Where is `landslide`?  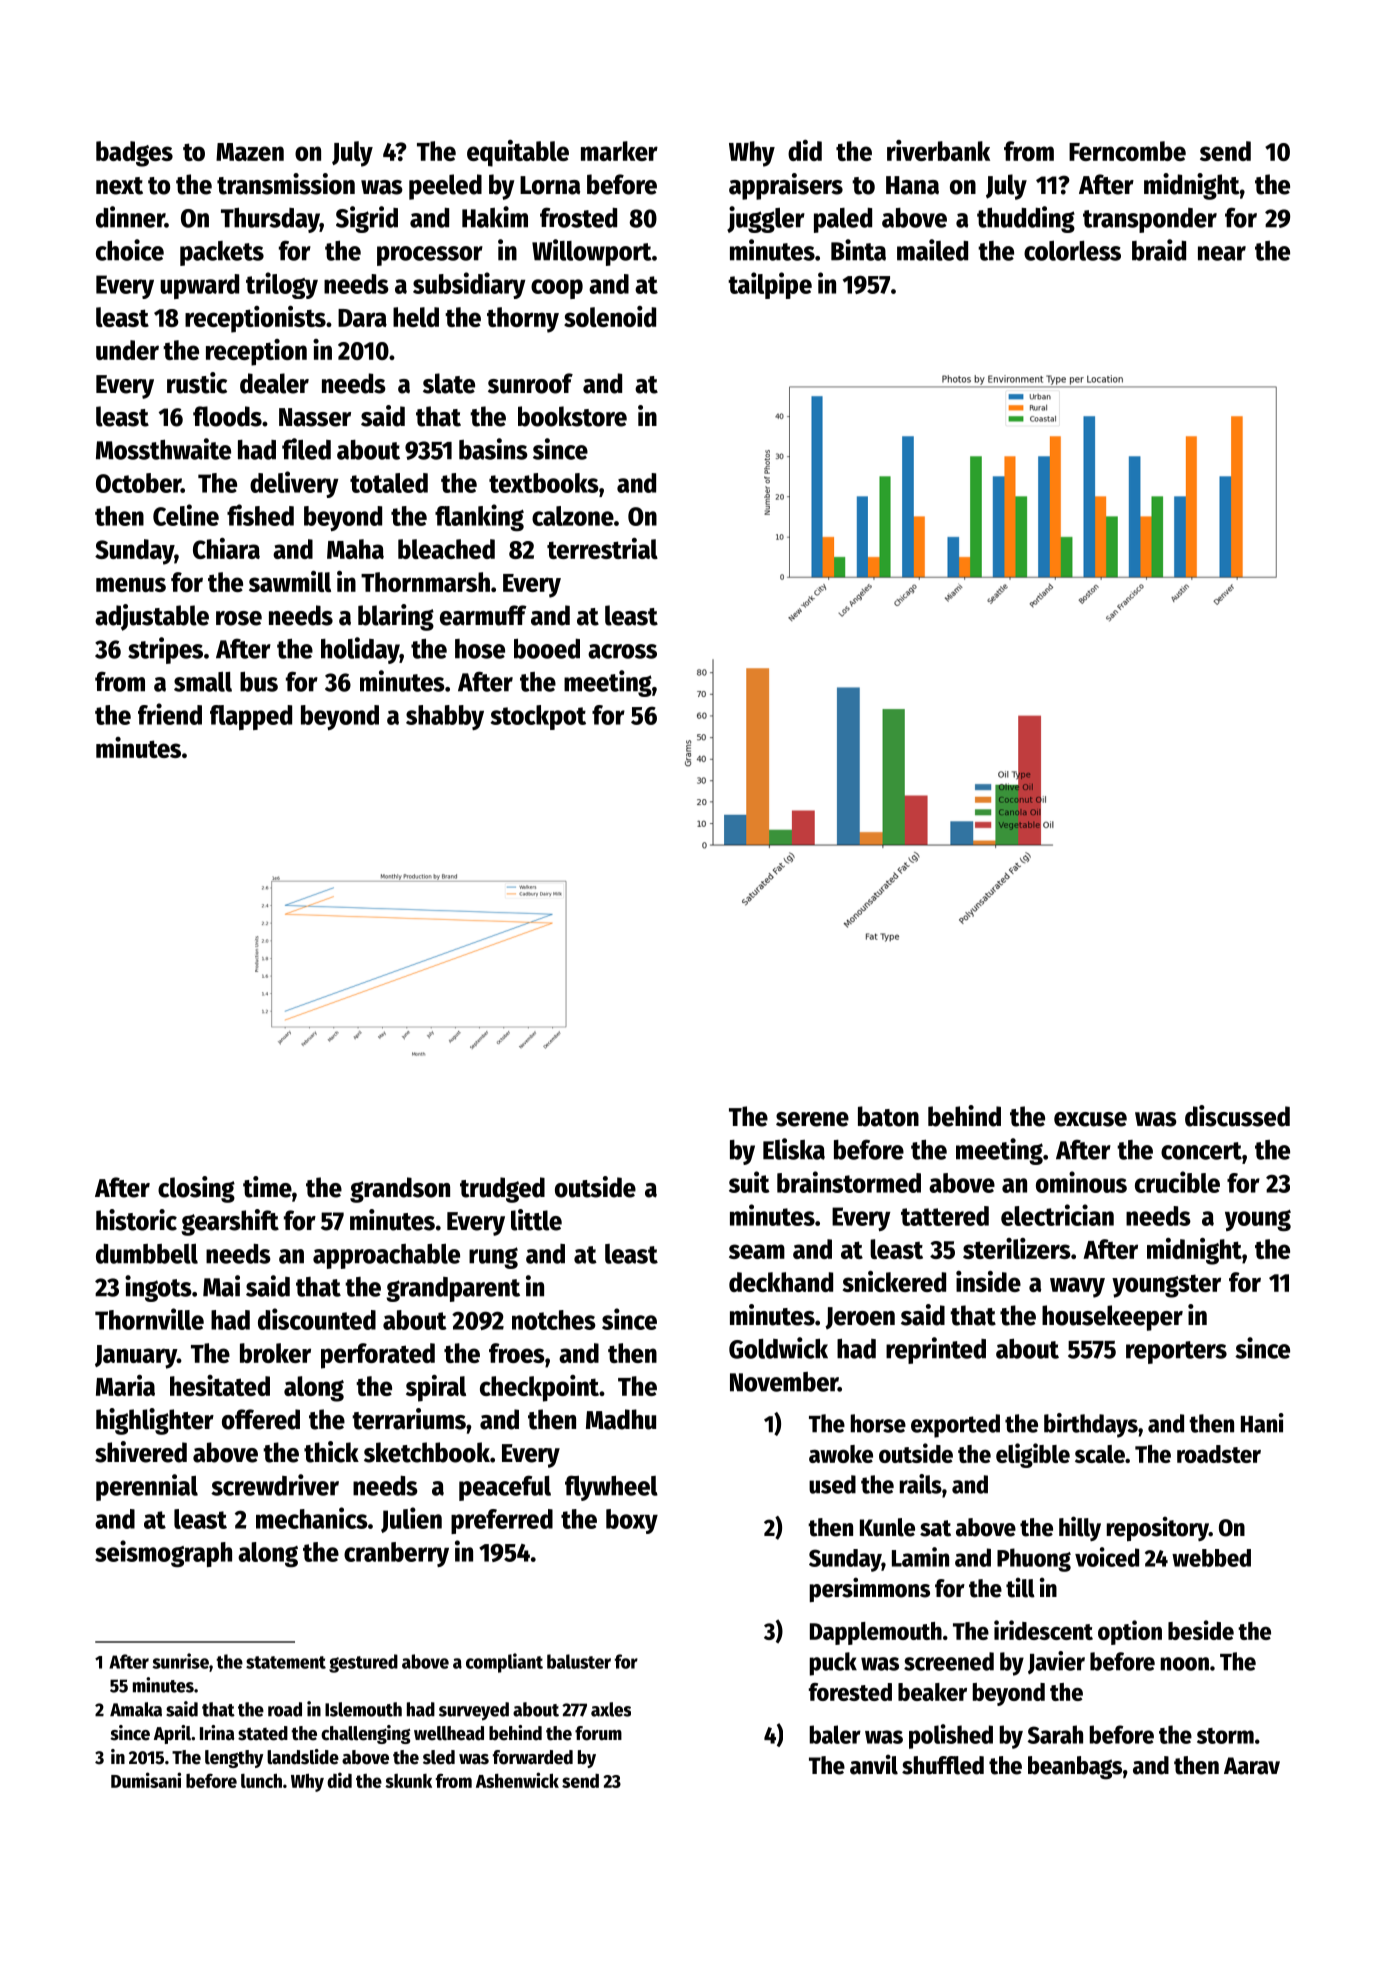
landslide is located at coordinates (303, 1757).
